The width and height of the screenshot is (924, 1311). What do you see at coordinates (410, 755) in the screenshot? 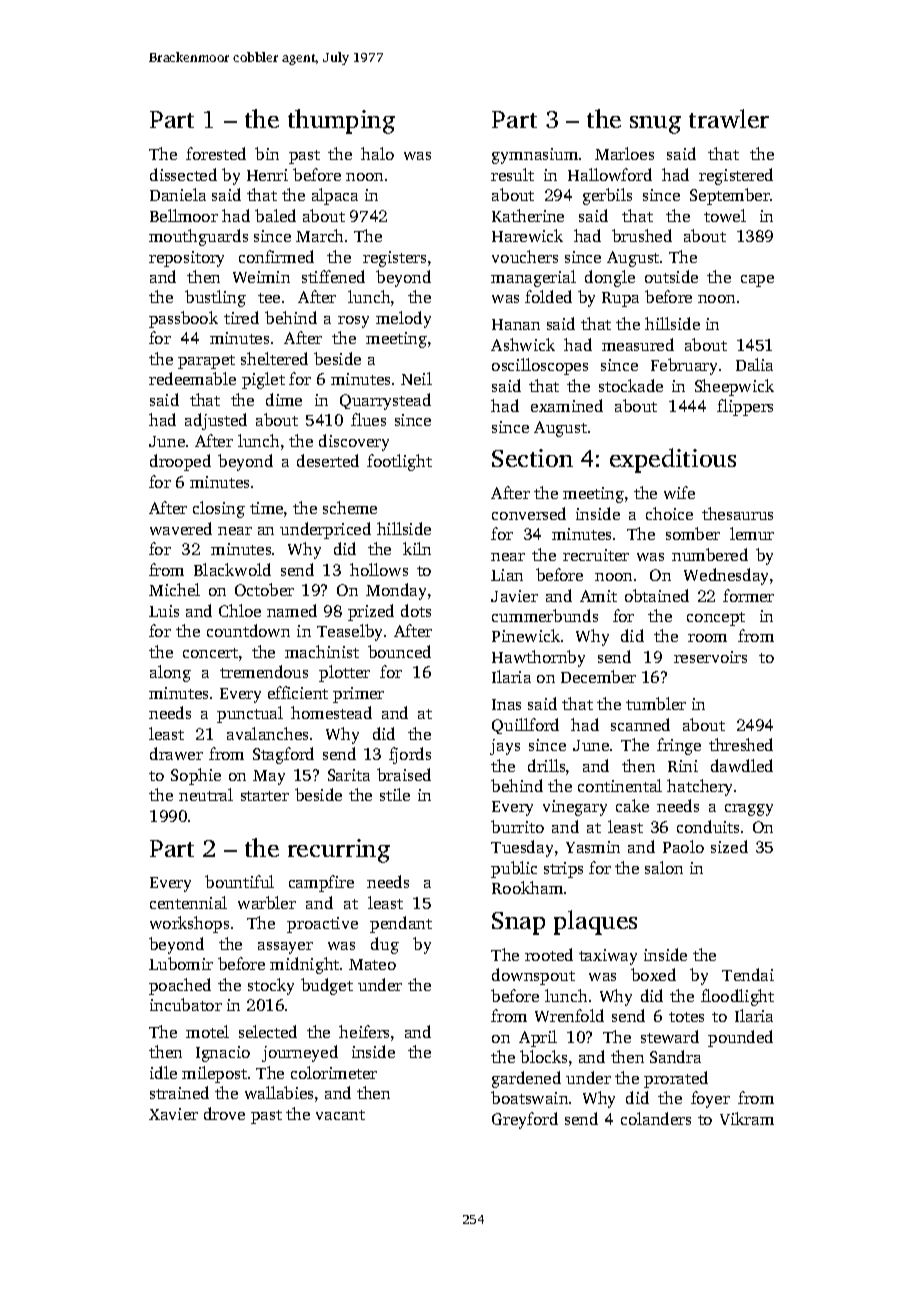
I see `fjords` at bounding box center [410, 755].
